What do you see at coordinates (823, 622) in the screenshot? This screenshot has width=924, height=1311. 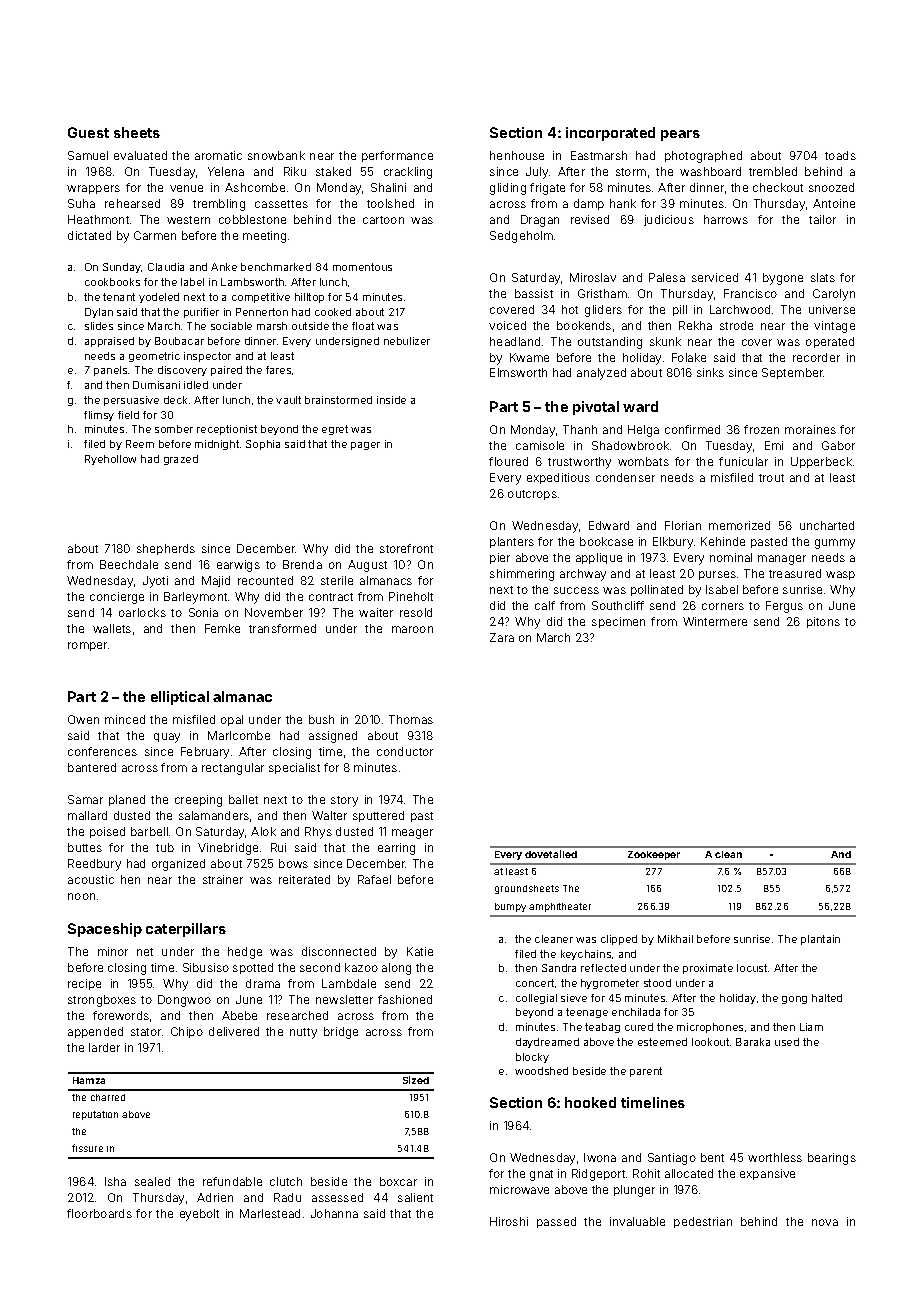 I see `pitons` at bounding box center [823, 622].
